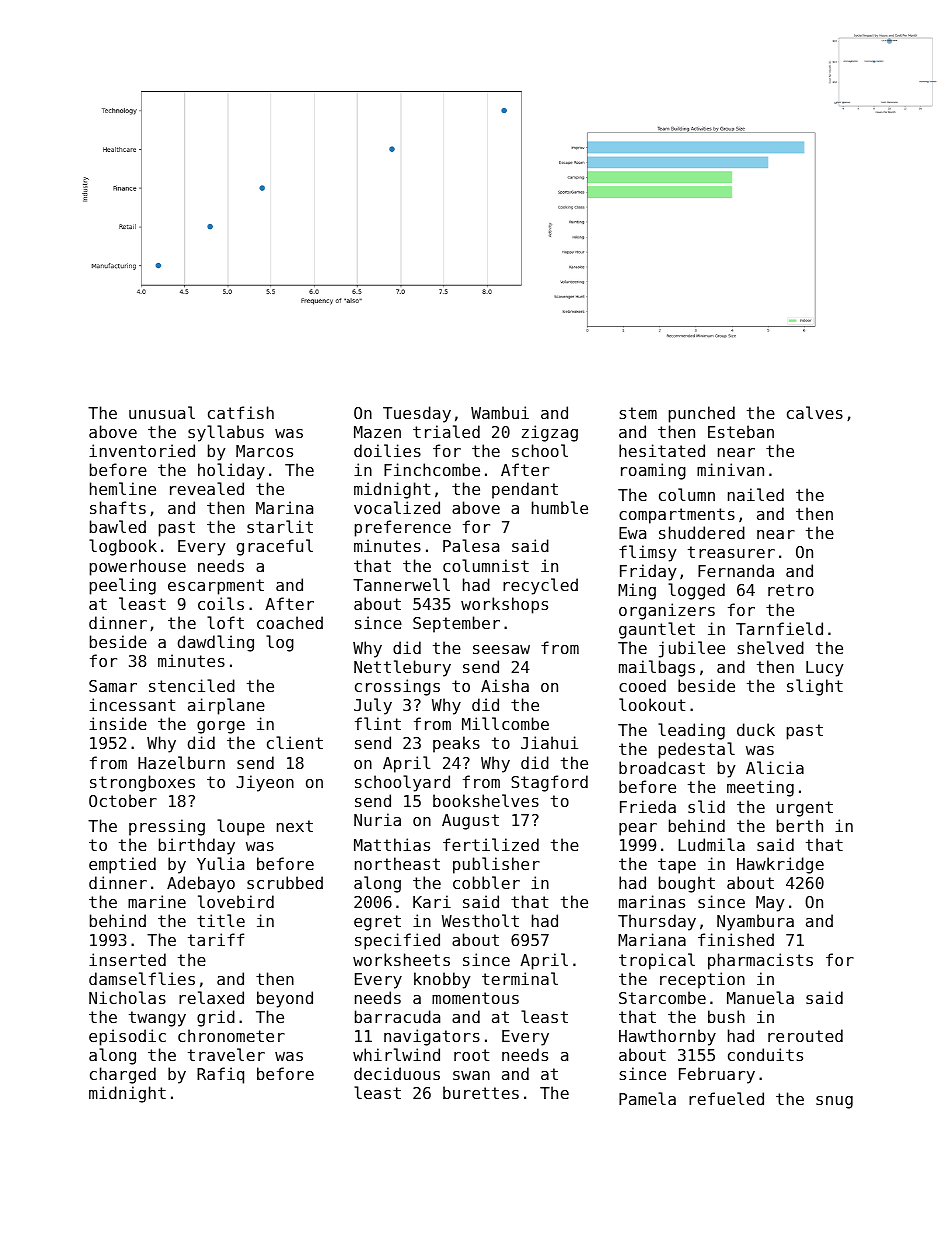 This document has width=952, height=1233. What do you see at coordinates (652, 939) in the document?
I see `Mariana` at bounding box center [652, 939].
